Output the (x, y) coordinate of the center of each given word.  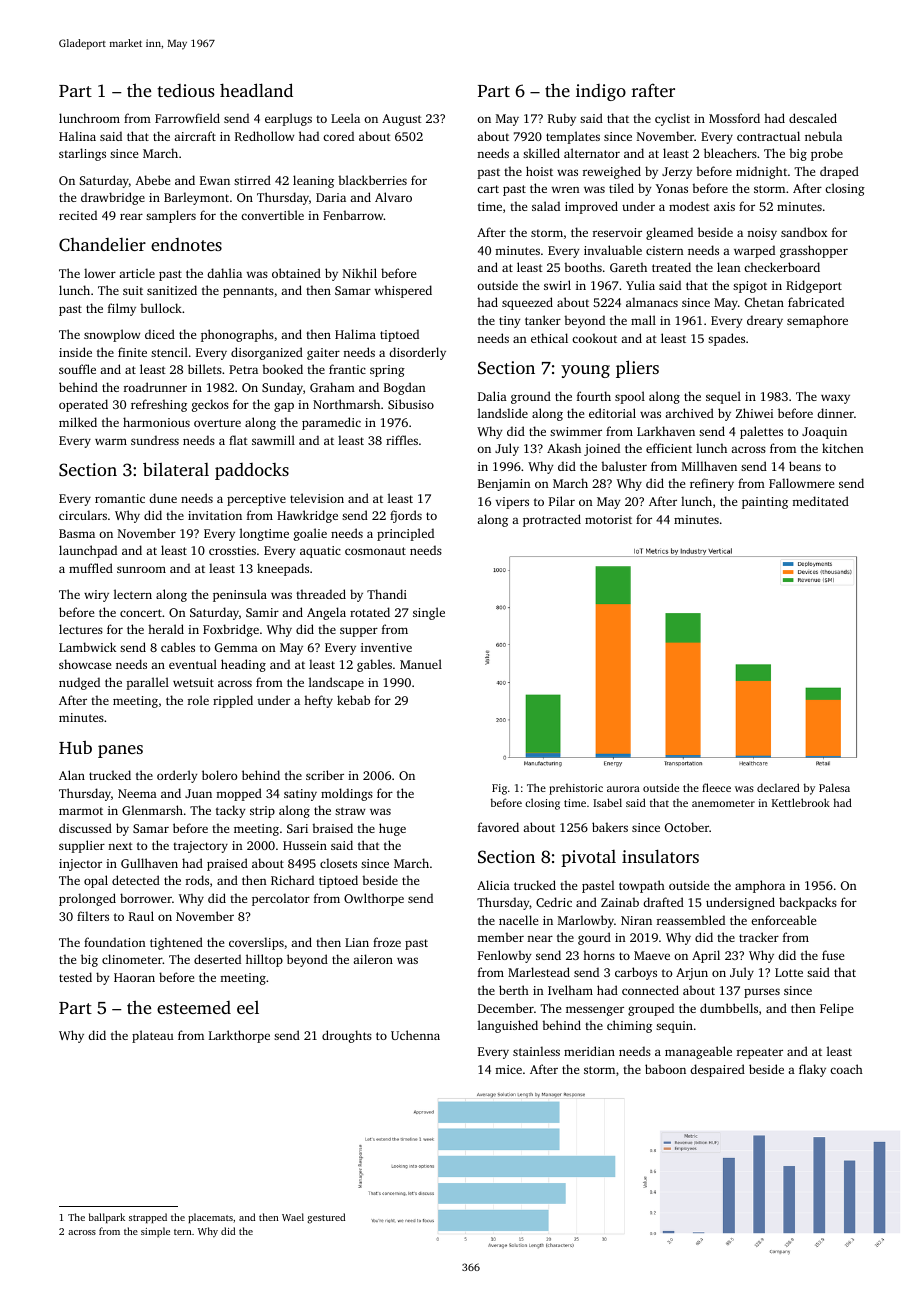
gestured (326, 1218)
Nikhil (360, 273)
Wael (293, 1217)
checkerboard (782, 267)
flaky (812, 1070)
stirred (252, 180)
